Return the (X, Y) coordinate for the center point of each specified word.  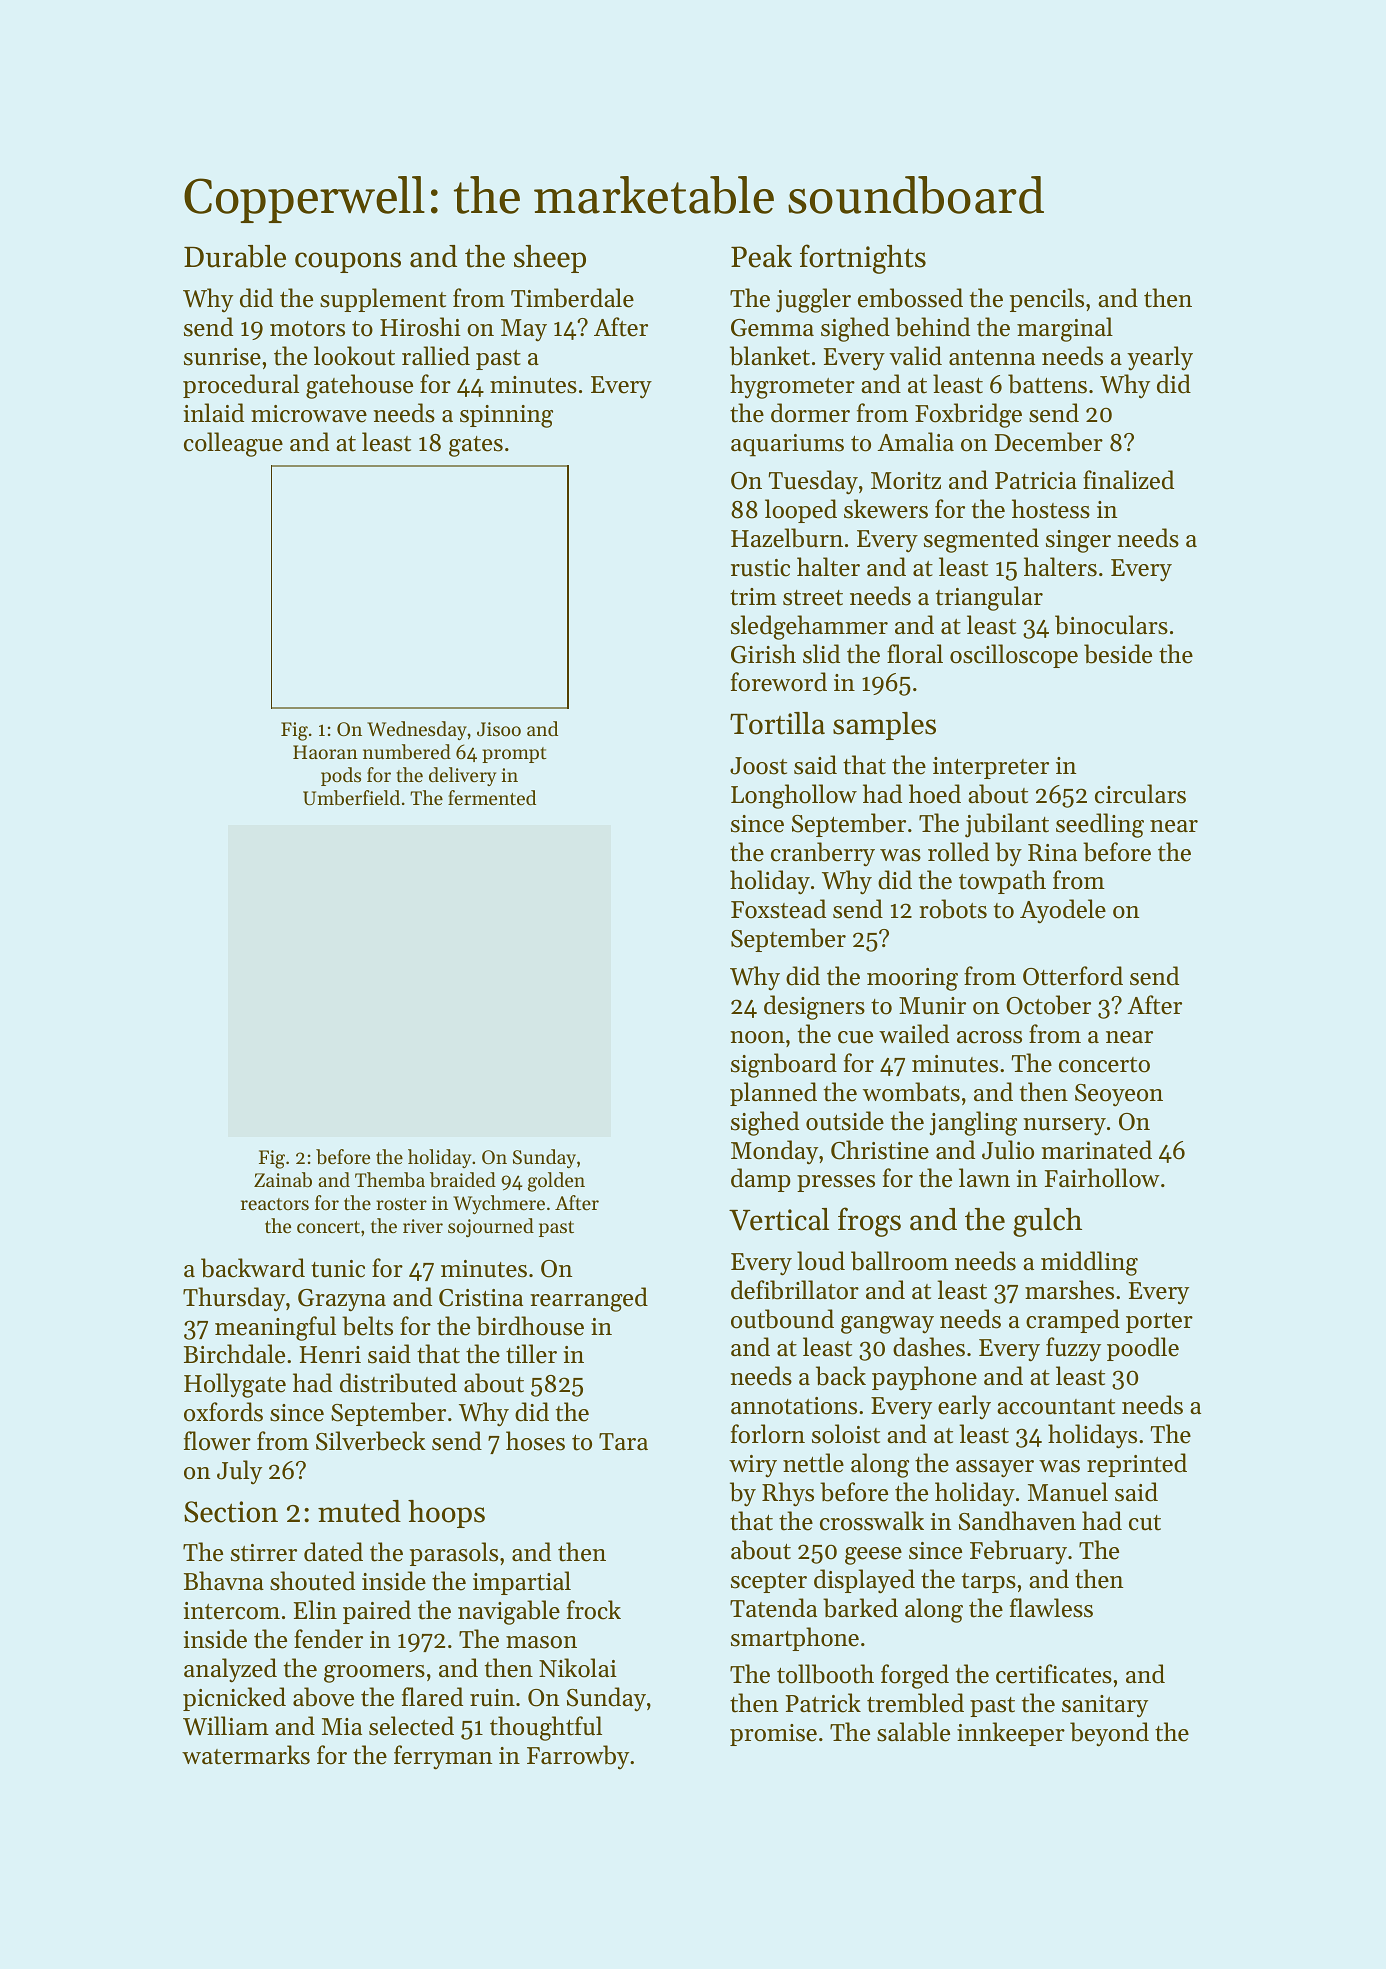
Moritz (906, 481)
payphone (924, 1378)
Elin (315, 1609)
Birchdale (234, 1354)
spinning (506, 416)
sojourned (491, 1227)
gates (476, 446)
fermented (492, 797)
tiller (531, 1354)
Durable (235, 256)
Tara (623, 1441)
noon (757, 1037)
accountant (1056, 1407)
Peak (761, 256)
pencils (1047, 300)
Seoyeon (1119, 1095)
